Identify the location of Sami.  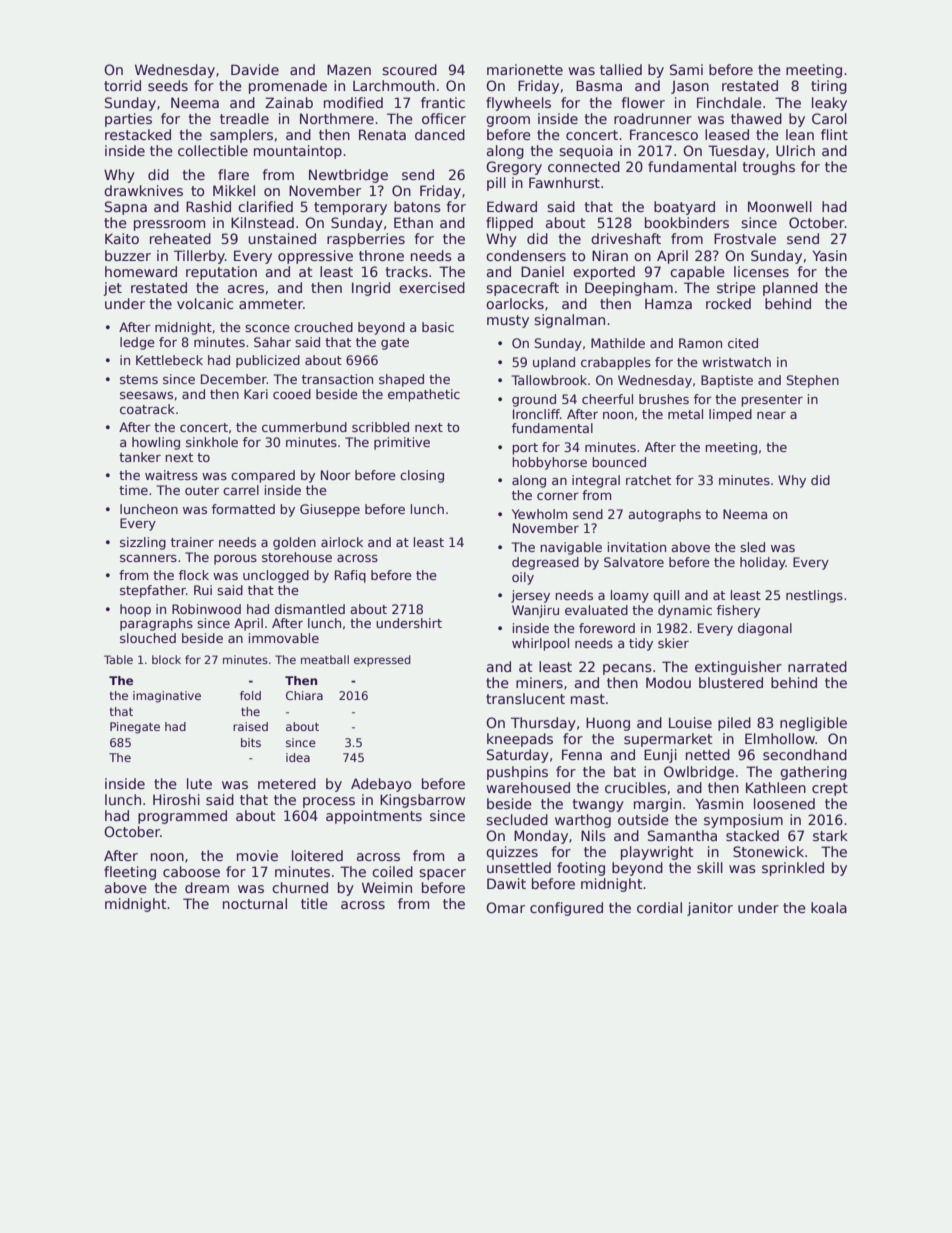
(686, 69).
